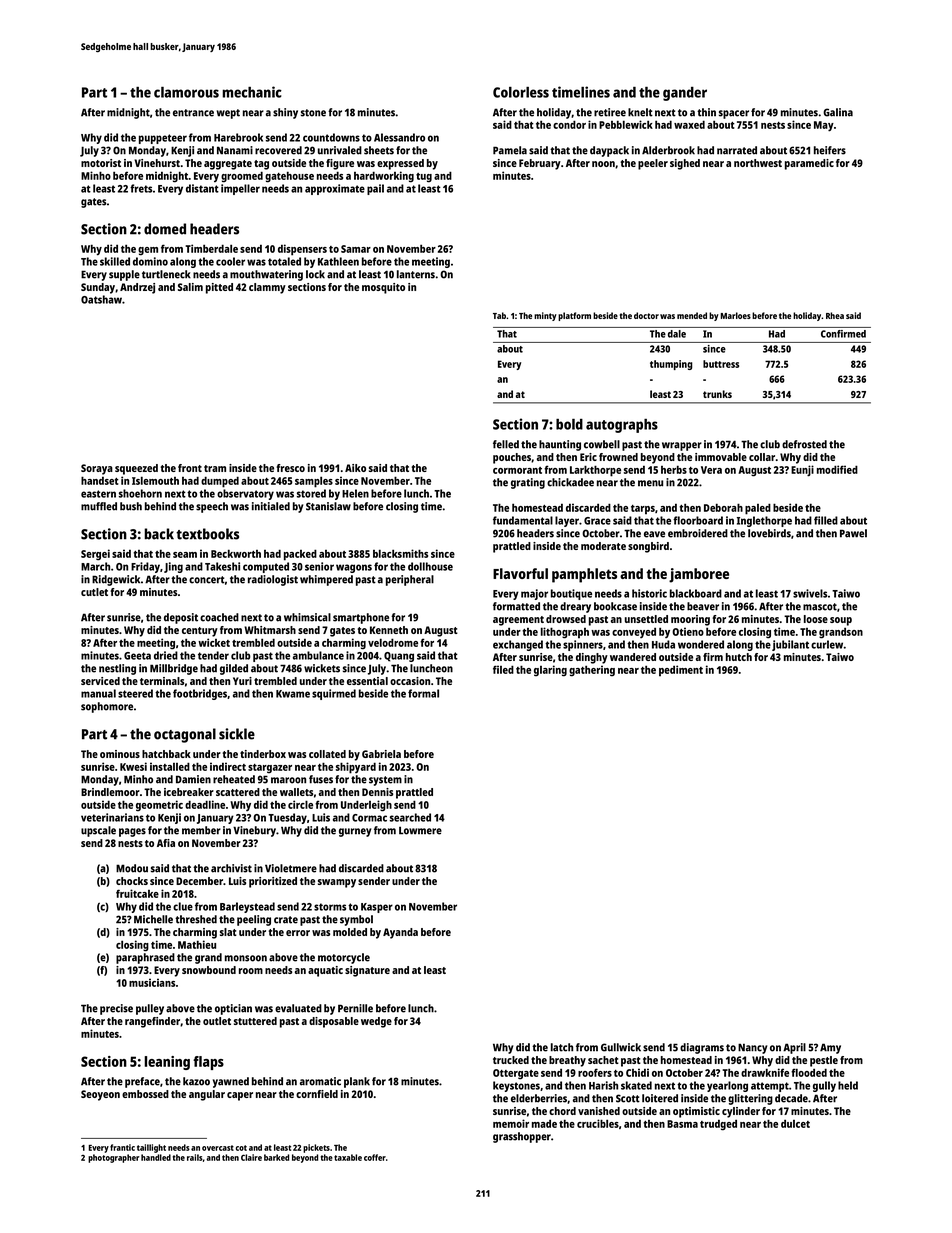 The width and height of the page is (952, 1233). Describe the element at coordinates (820, 607) in the page. I see `mascot` at that location.
